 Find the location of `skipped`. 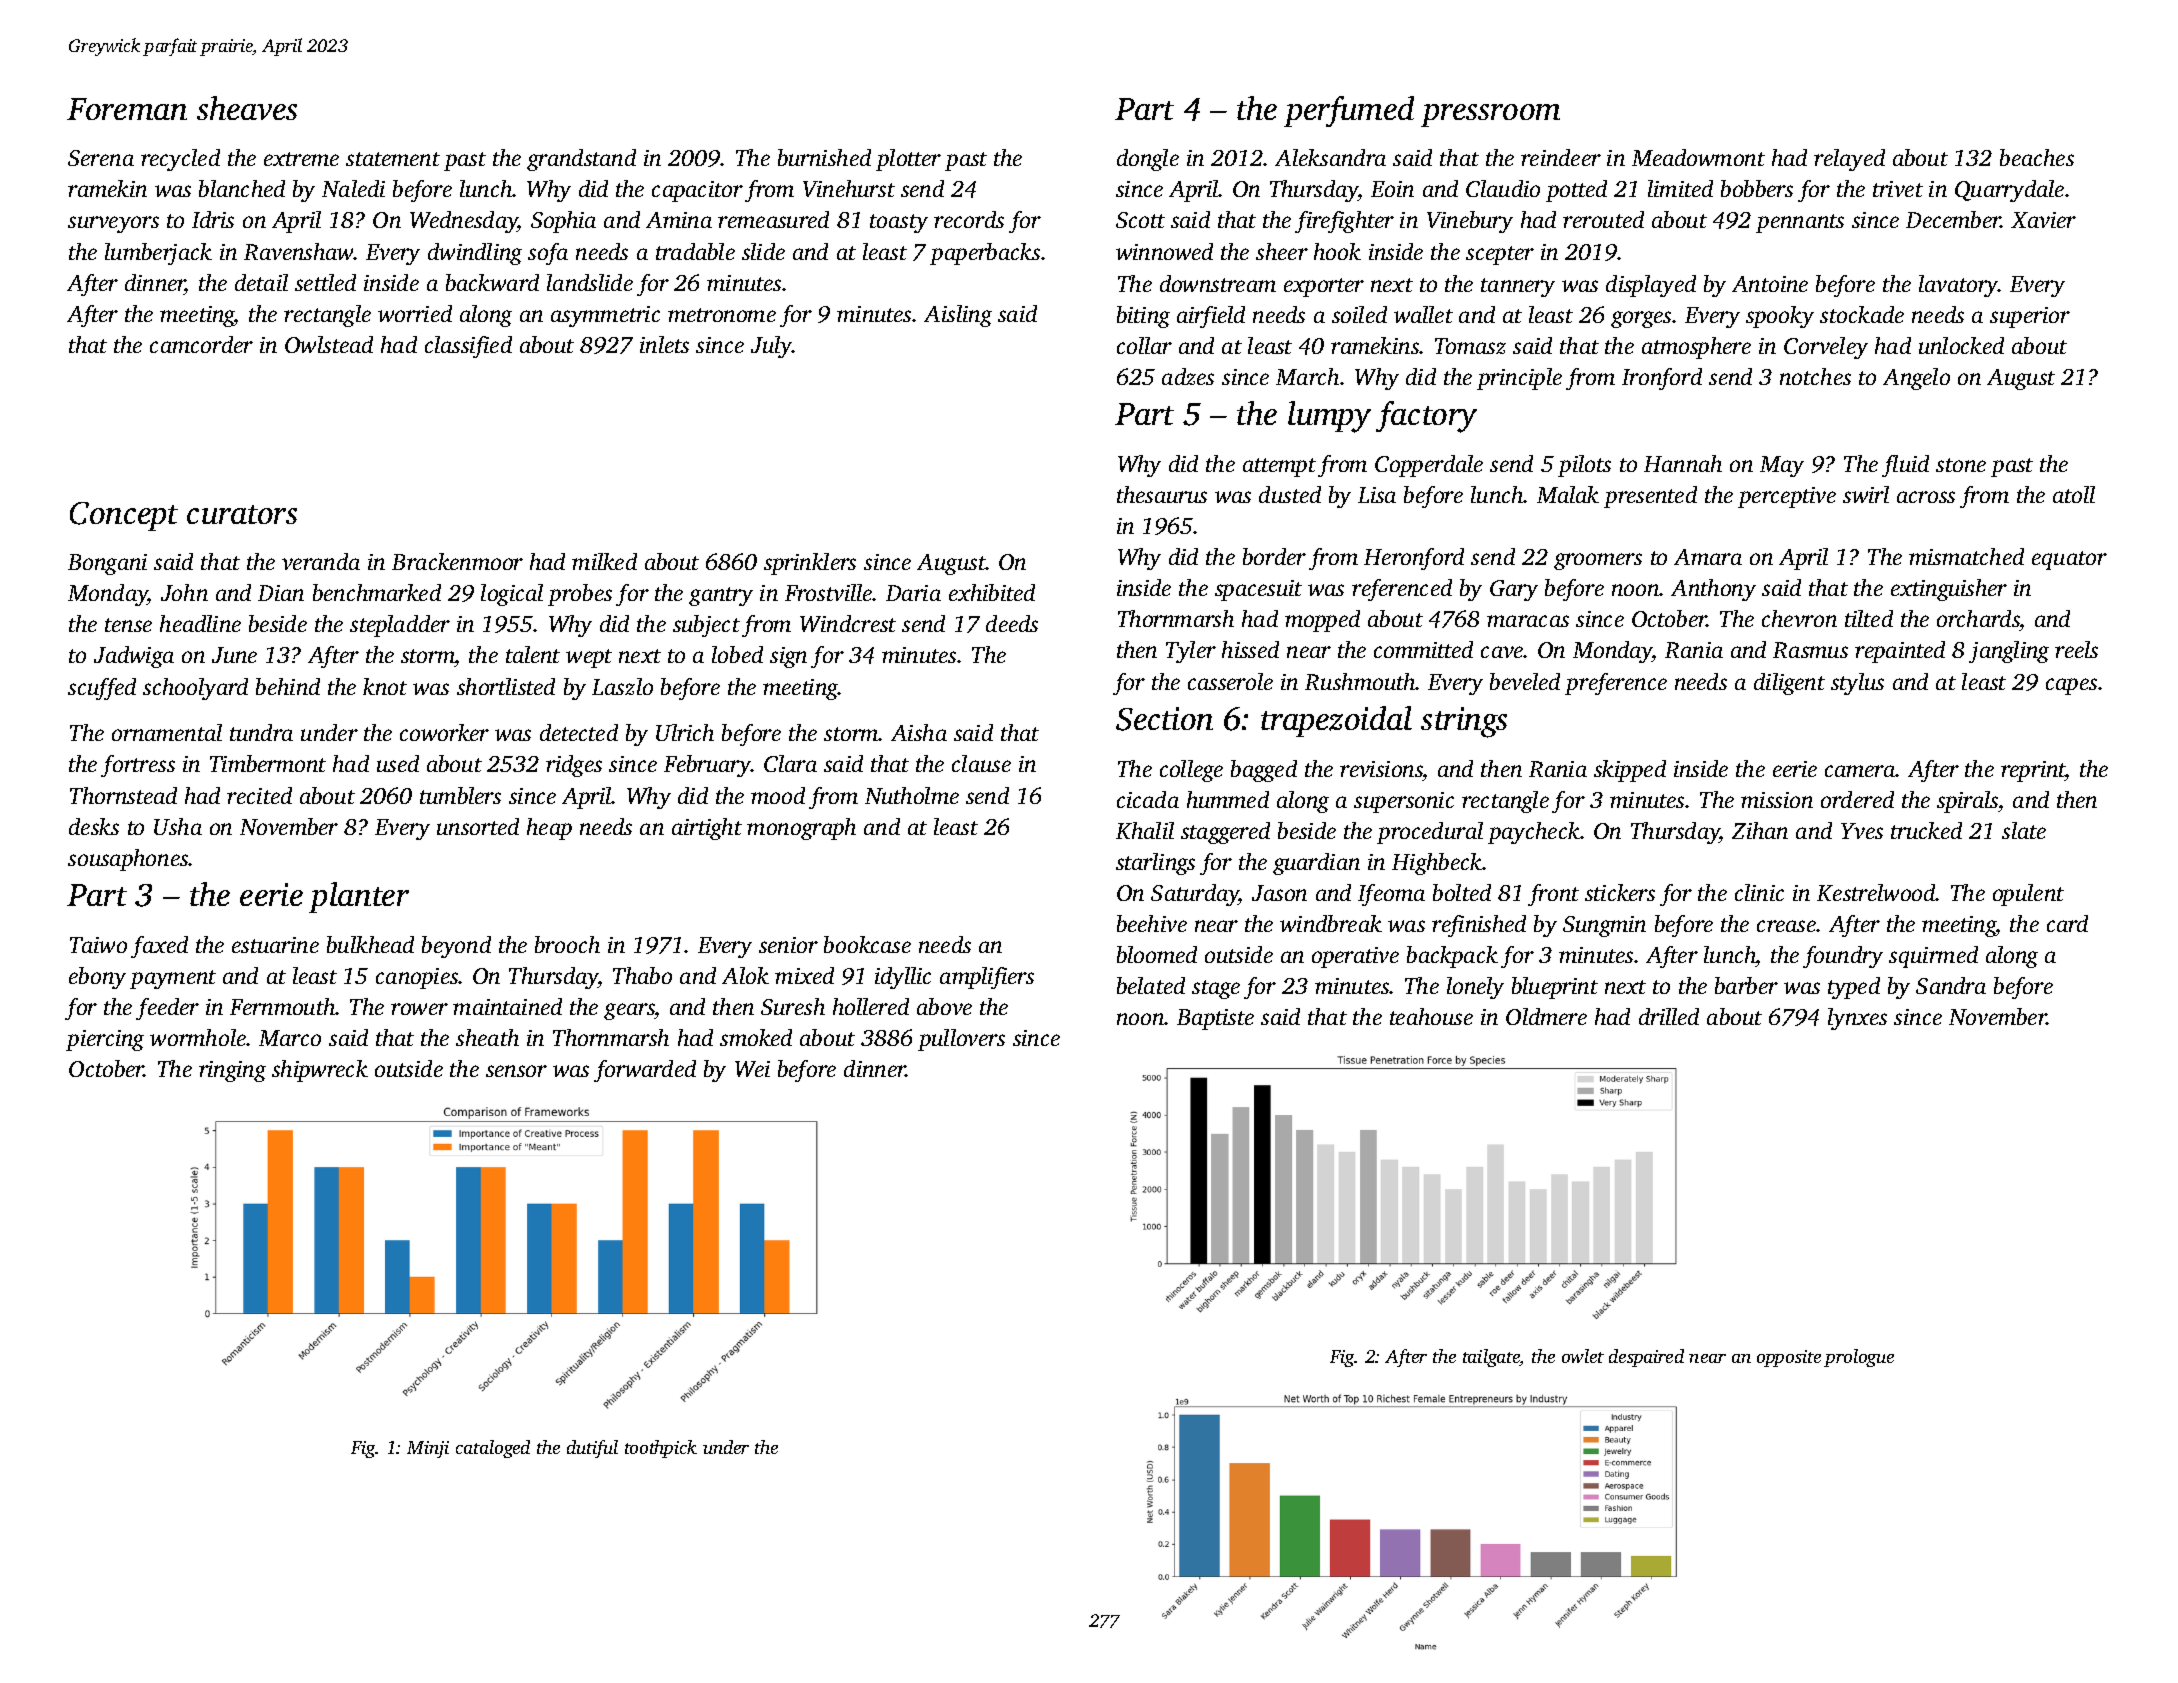

skipped is located at coordinates (1630, 771).
